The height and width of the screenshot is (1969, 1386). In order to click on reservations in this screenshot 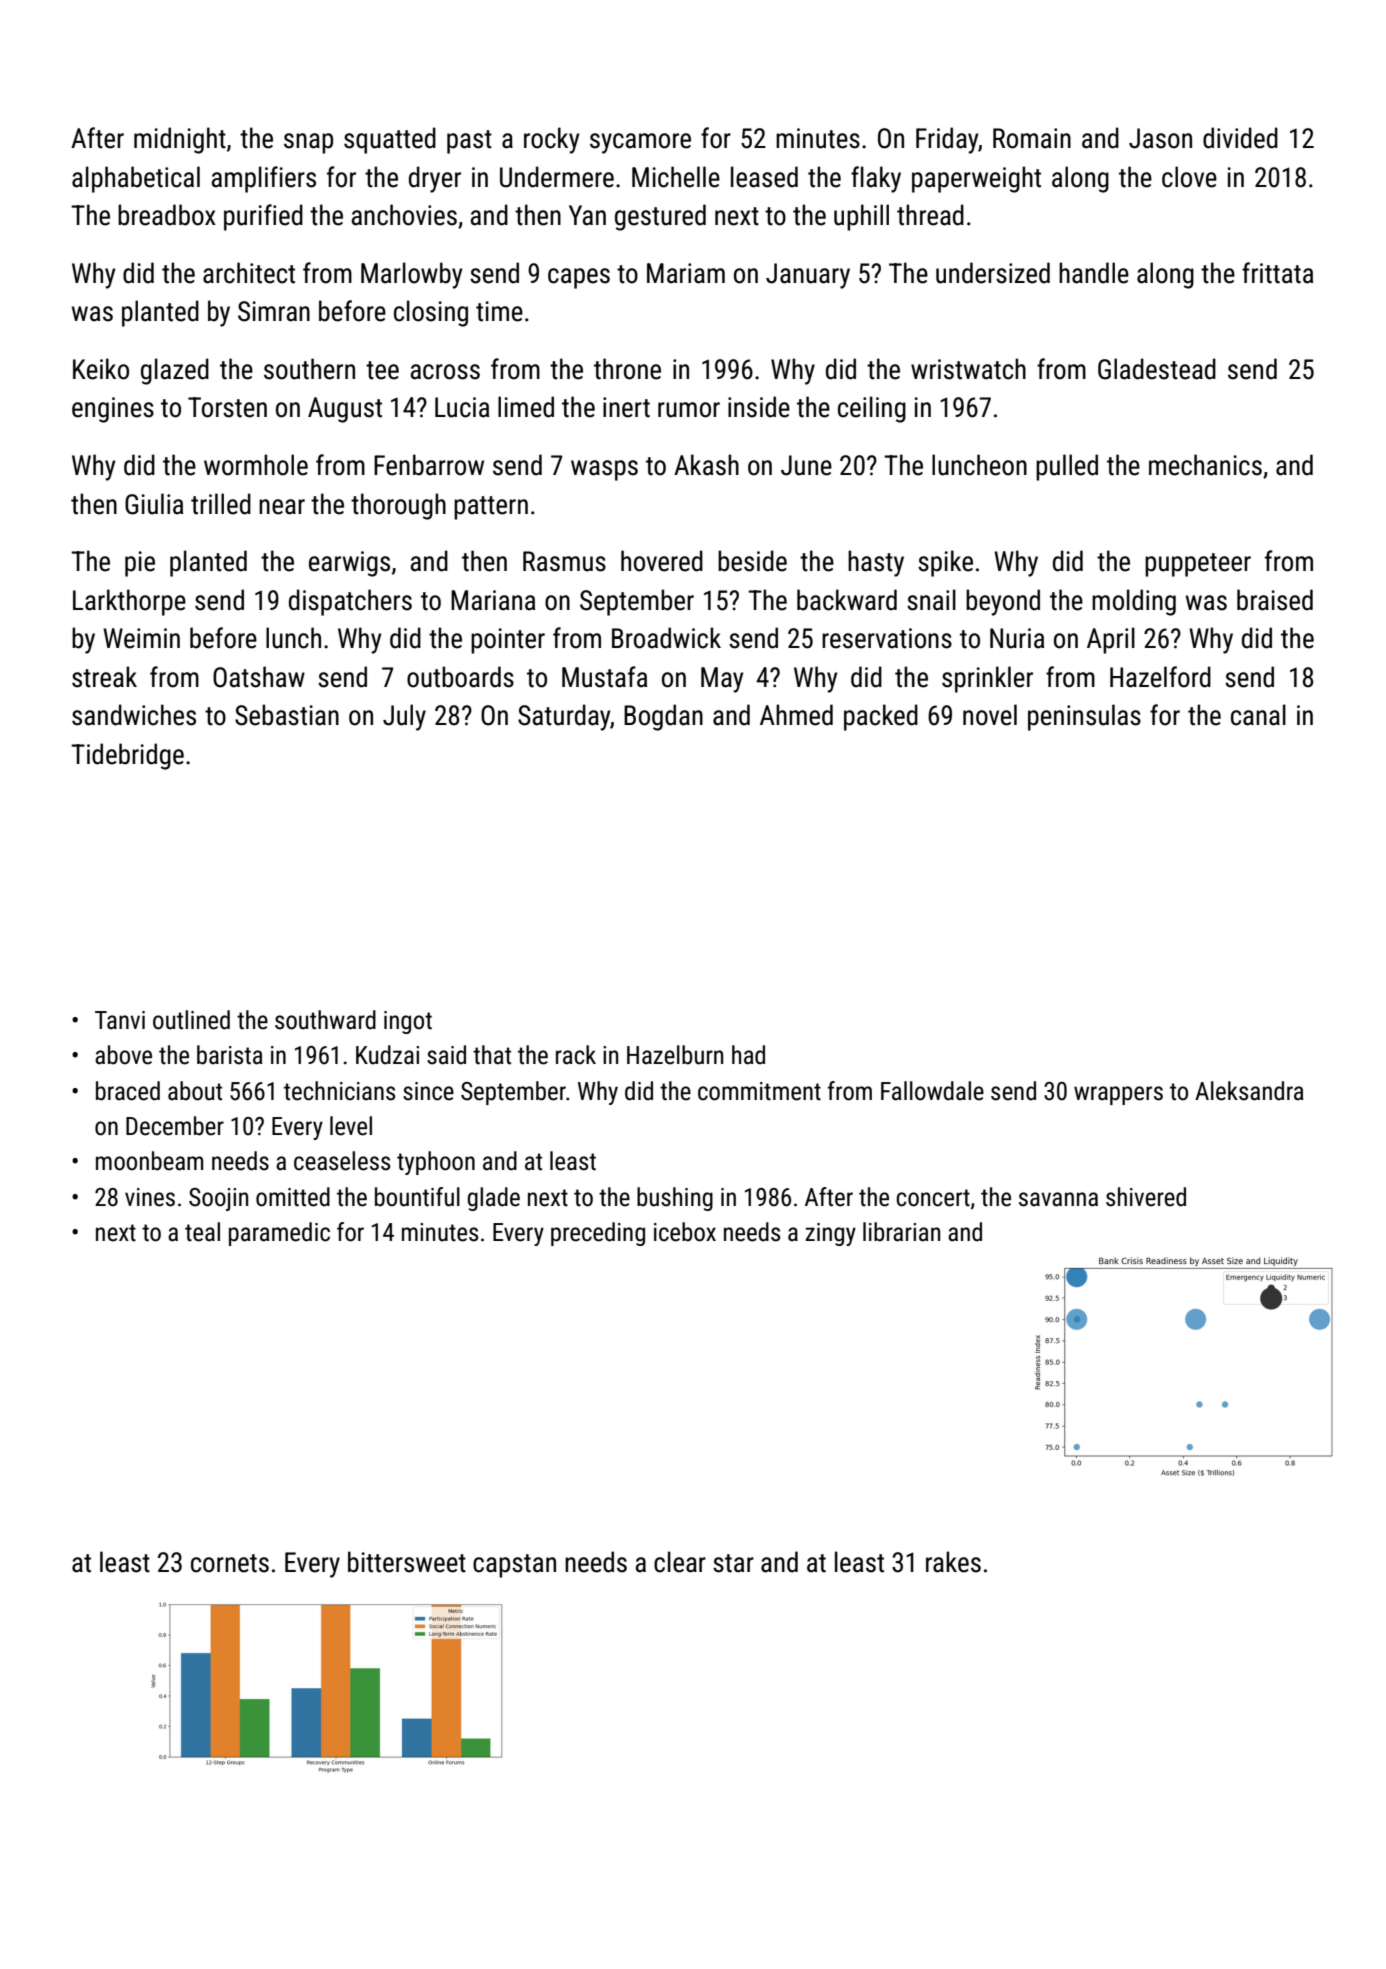, I will do `click(887, 638)`.
